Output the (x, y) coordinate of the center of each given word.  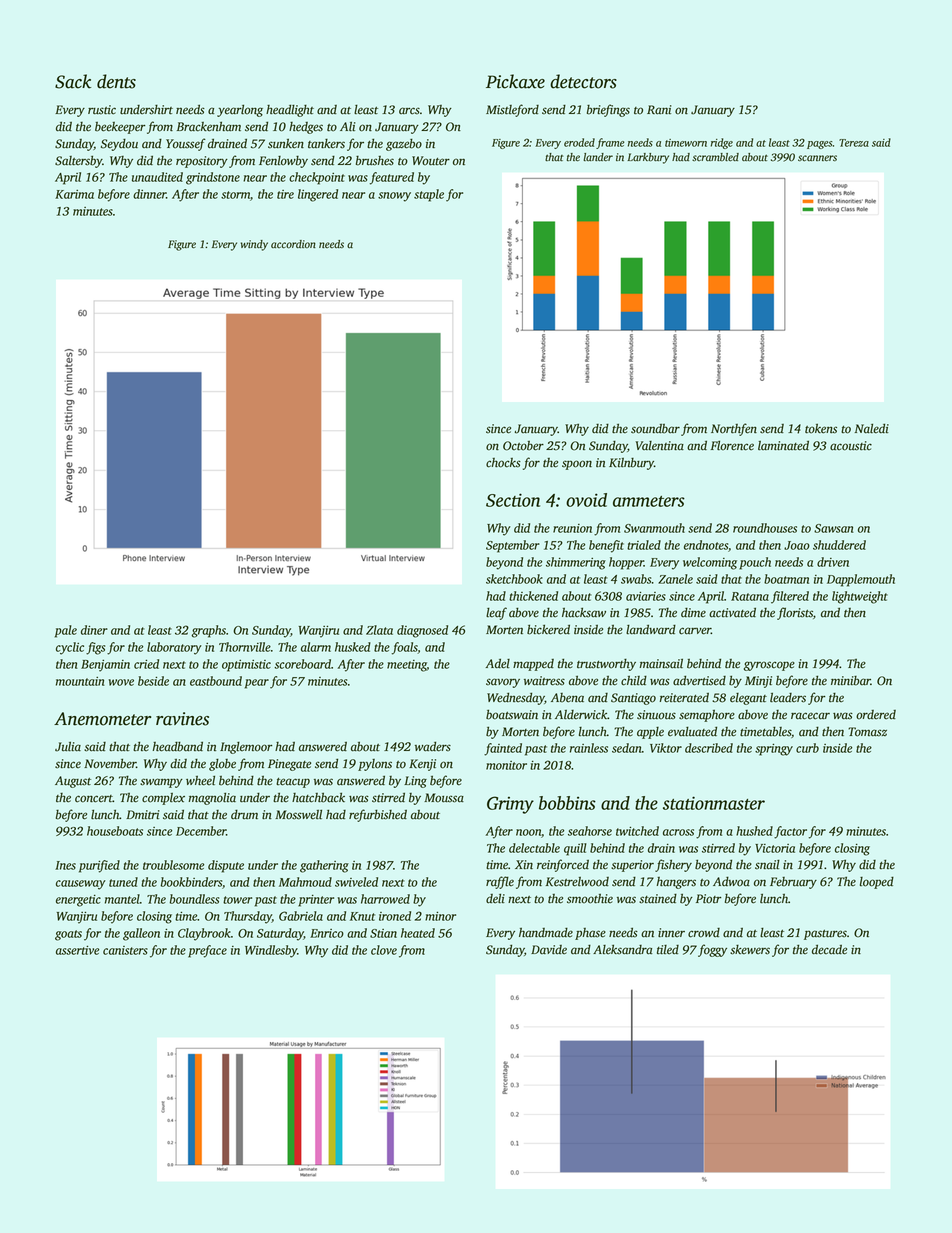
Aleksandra (622, 950)
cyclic (70, 648)
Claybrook (204, 934)
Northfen (734, 429)
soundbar (655, 429)
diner (94, 630)
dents (116, 81)
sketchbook (514, 579)
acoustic (851, 446)
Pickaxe (515, 81)
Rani (659, 110)
